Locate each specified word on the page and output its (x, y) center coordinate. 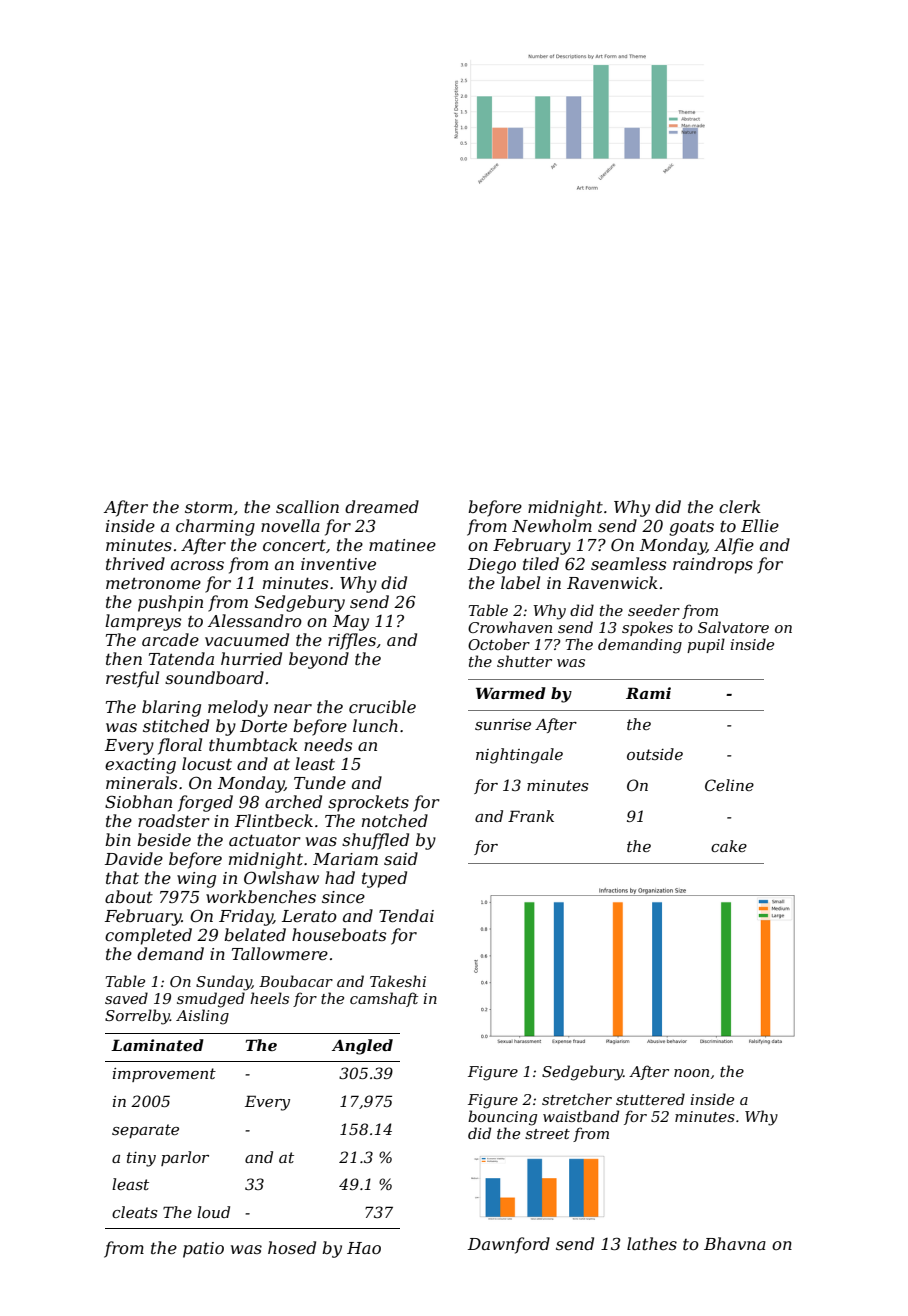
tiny (141, 1159)
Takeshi (398, 981)
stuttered (650, 1099)
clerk (740, 506)
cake (729, 846)
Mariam (345, 859)
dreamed (382, 506)
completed (148, 936)
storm (208, 507)
